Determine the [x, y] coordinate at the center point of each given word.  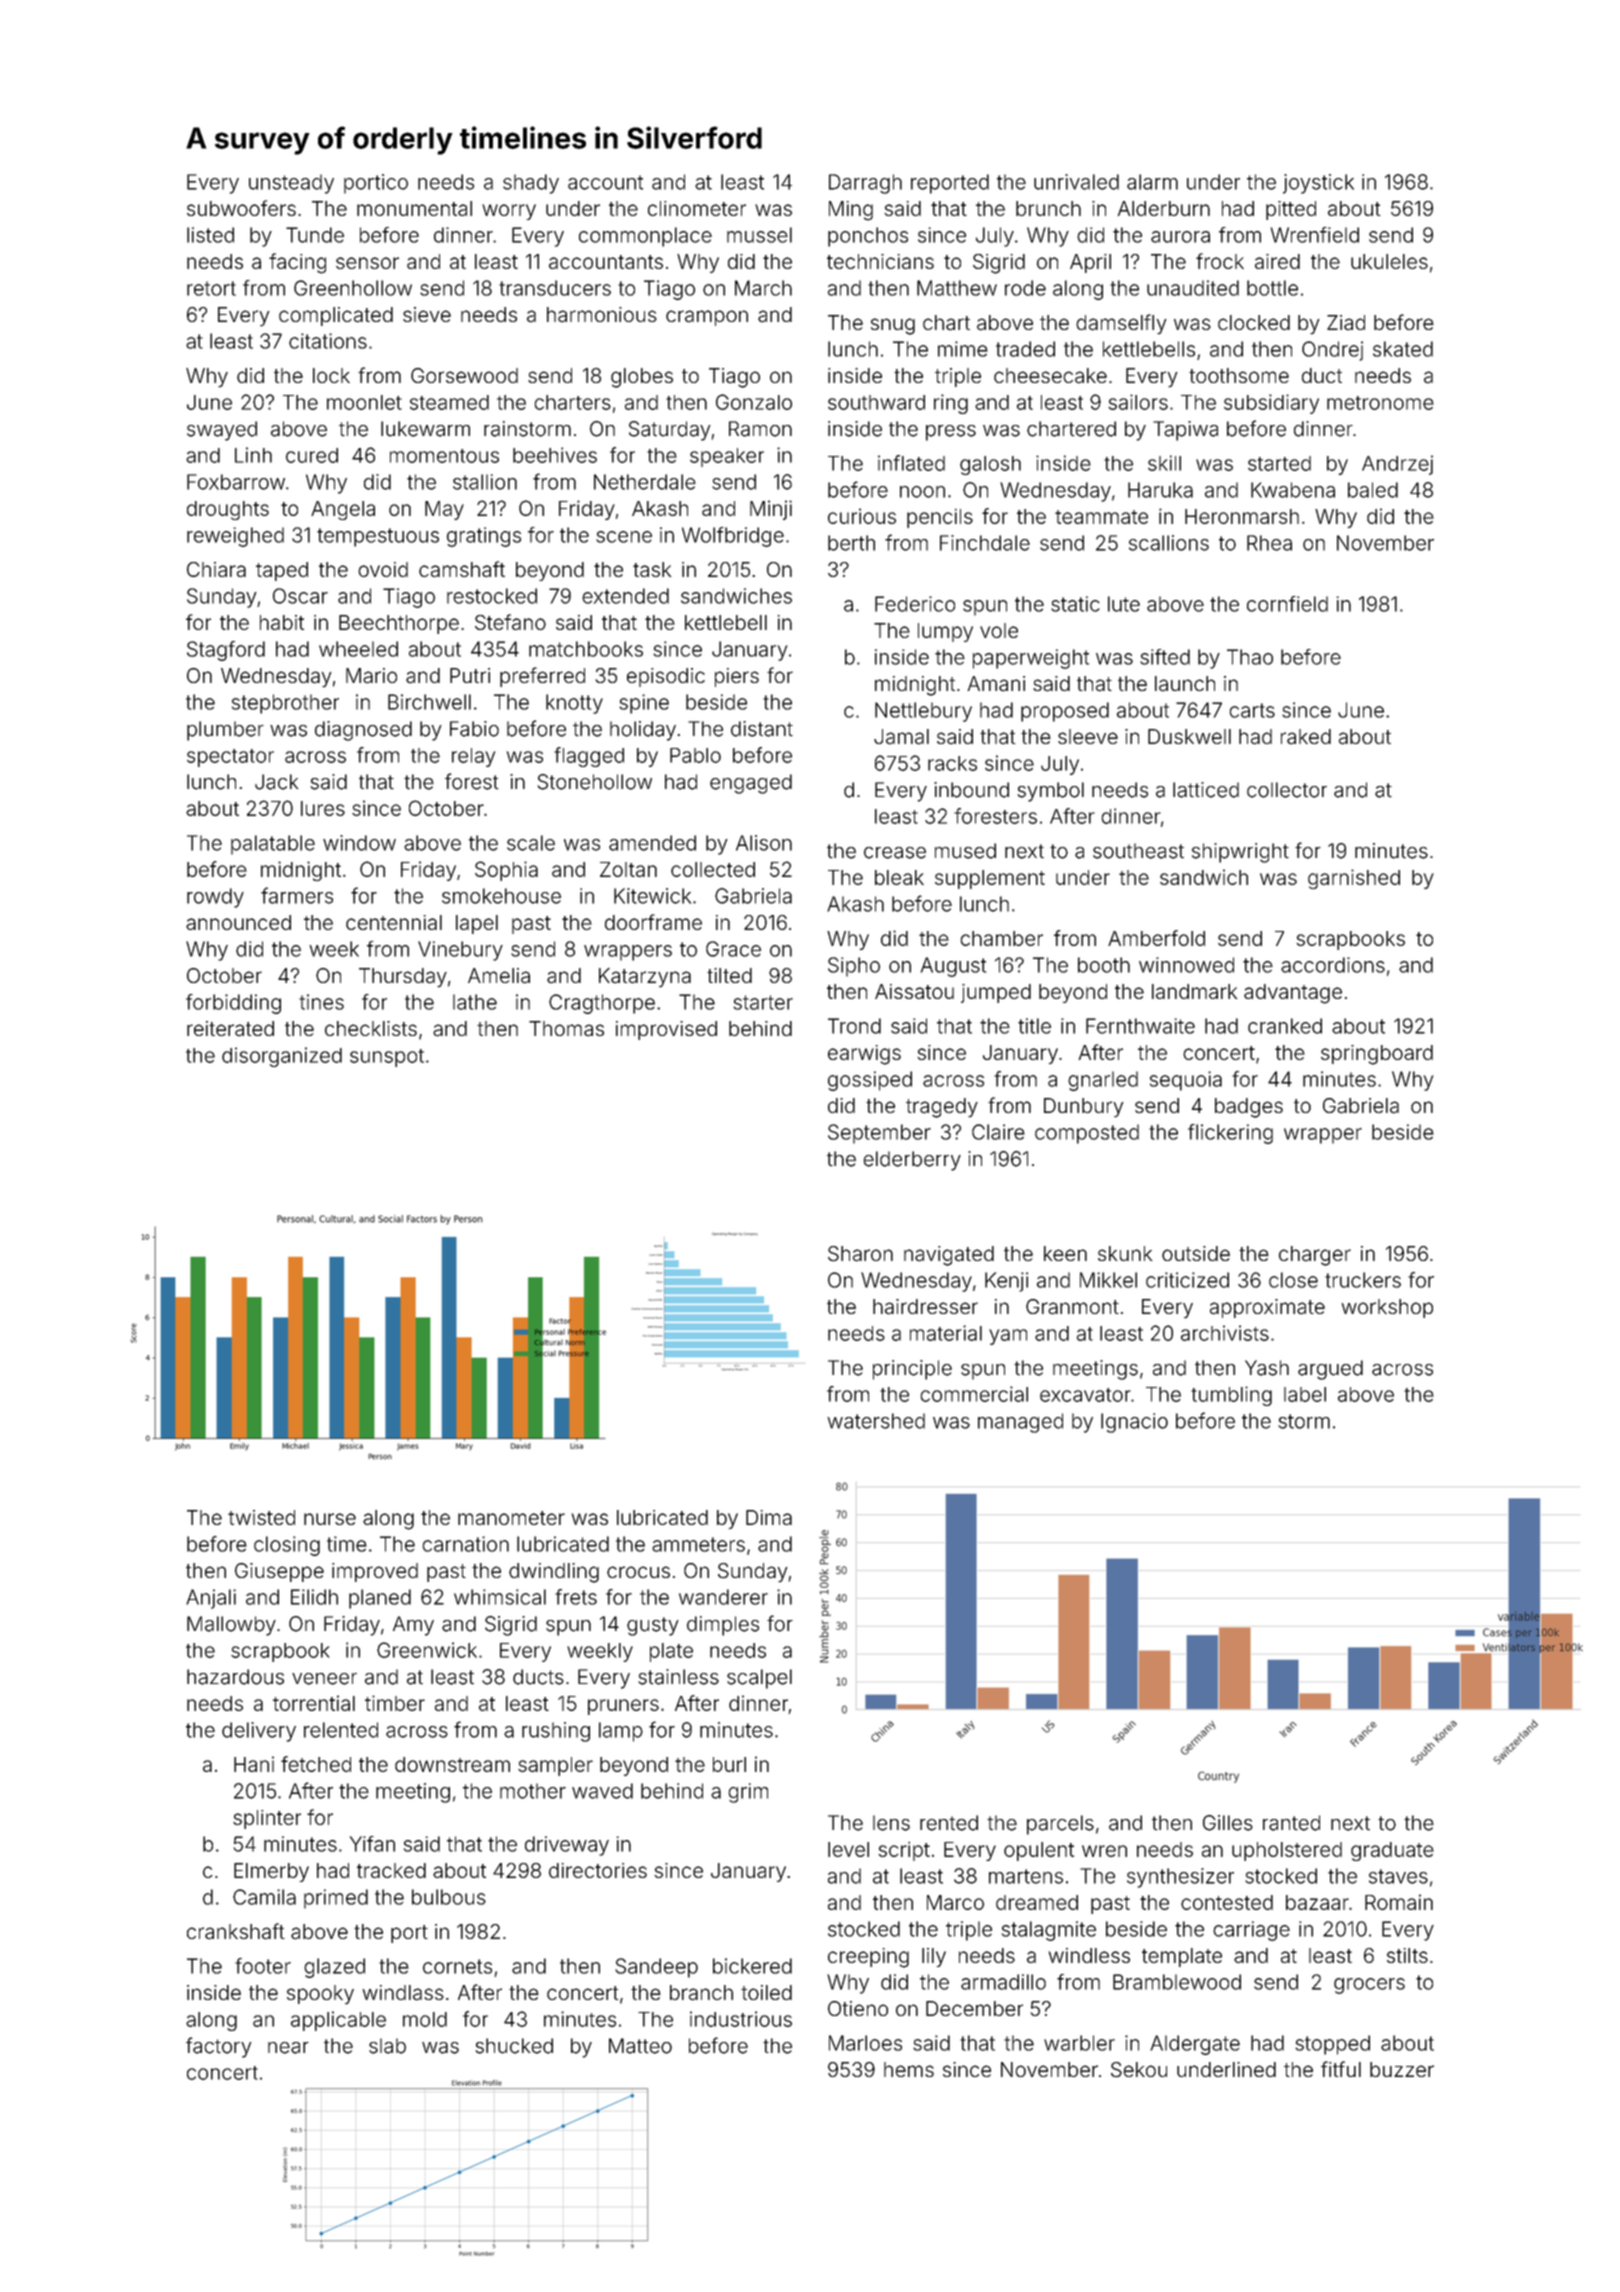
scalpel [759, 1679]
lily [934, 1957]
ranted [1291, 1823]
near [288, 2048]
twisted [261, 1517]
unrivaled [1076, 182]
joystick [1318, 184]
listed [210, 235]
